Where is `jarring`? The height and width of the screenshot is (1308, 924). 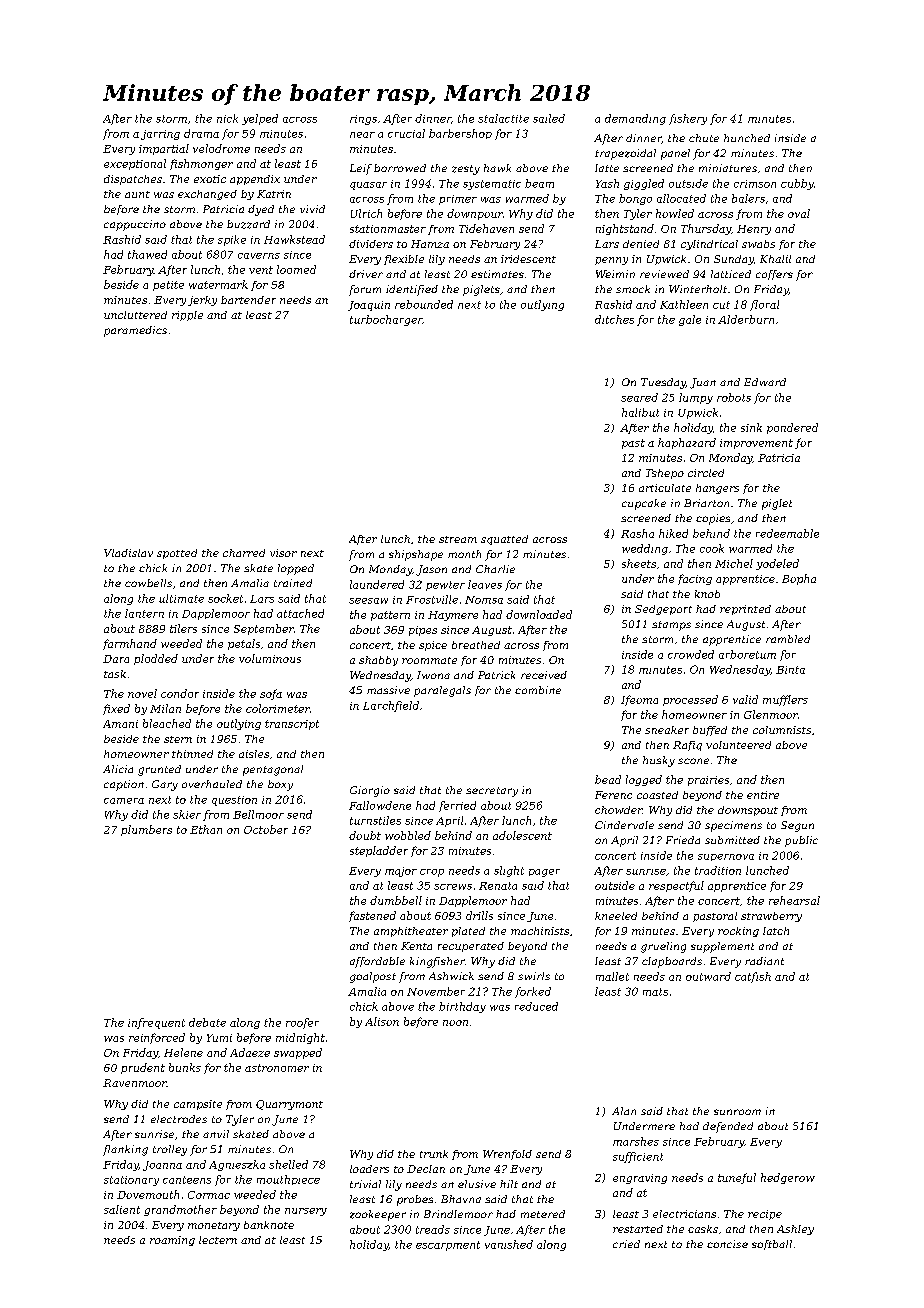 jarring is located at coordinates (160, 135).
